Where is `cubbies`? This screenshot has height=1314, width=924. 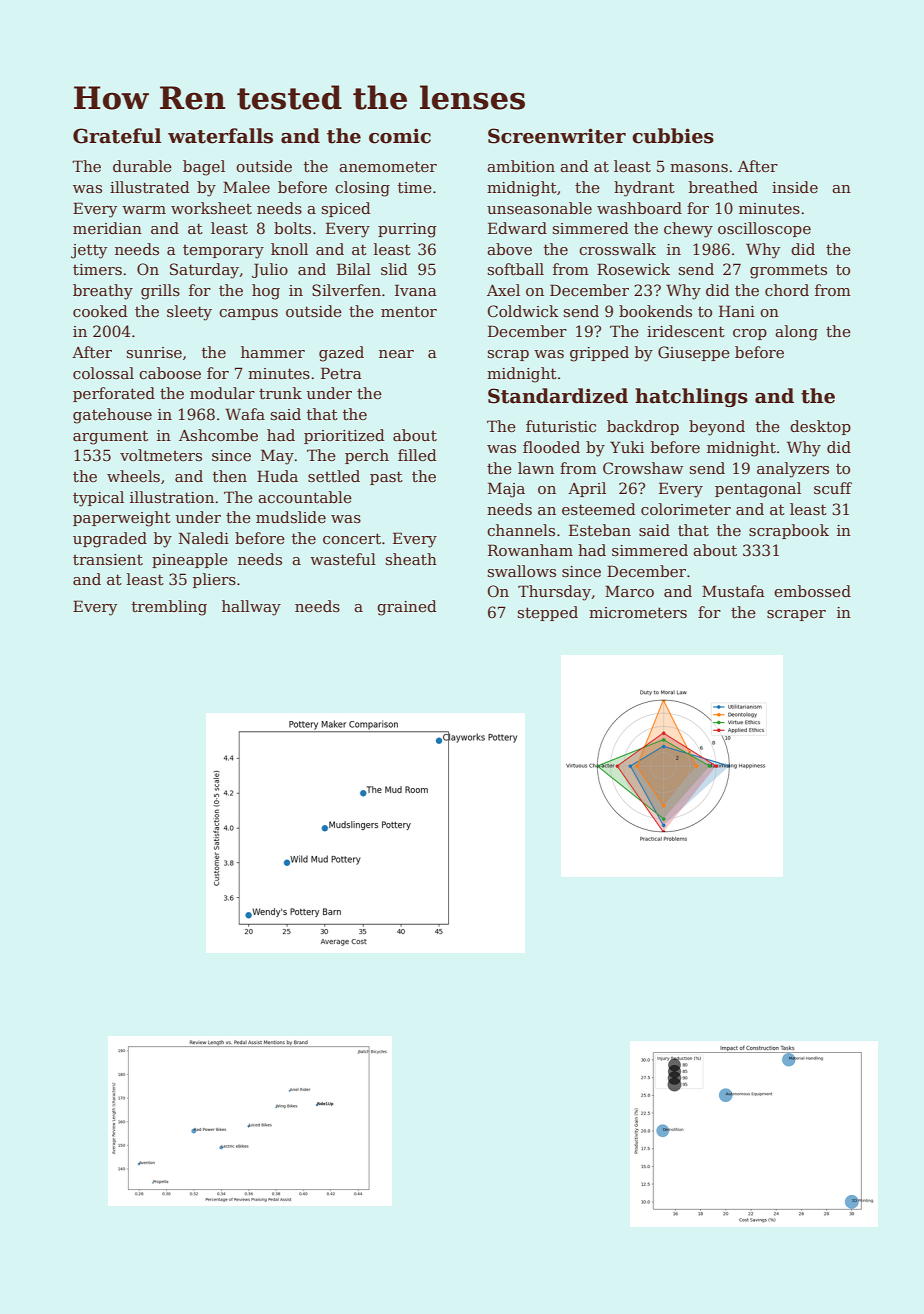
cubbies is located at coordinates (673, 136).
